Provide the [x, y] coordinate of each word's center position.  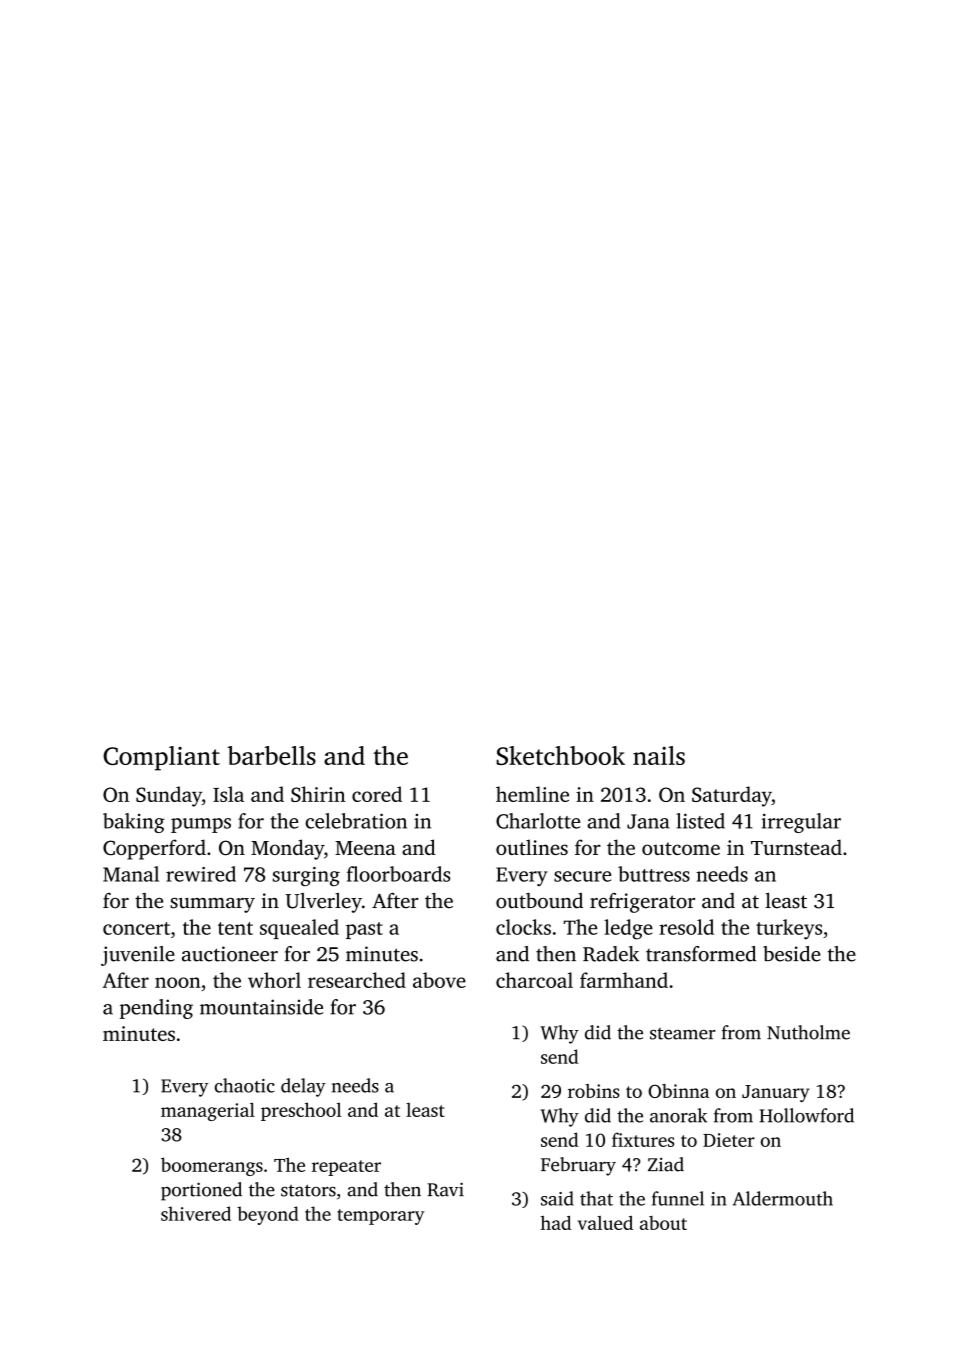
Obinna [678, 1091]
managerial [208, 1111]
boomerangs [212, 1166]
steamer [683, 1034]
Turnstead [796, 847]
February [578, 1166]
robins [594, 1091]
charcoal [534, 980]
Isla [228, 794]
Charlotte [538, 821]
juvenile [138, 956]
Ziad [666, 1164]
